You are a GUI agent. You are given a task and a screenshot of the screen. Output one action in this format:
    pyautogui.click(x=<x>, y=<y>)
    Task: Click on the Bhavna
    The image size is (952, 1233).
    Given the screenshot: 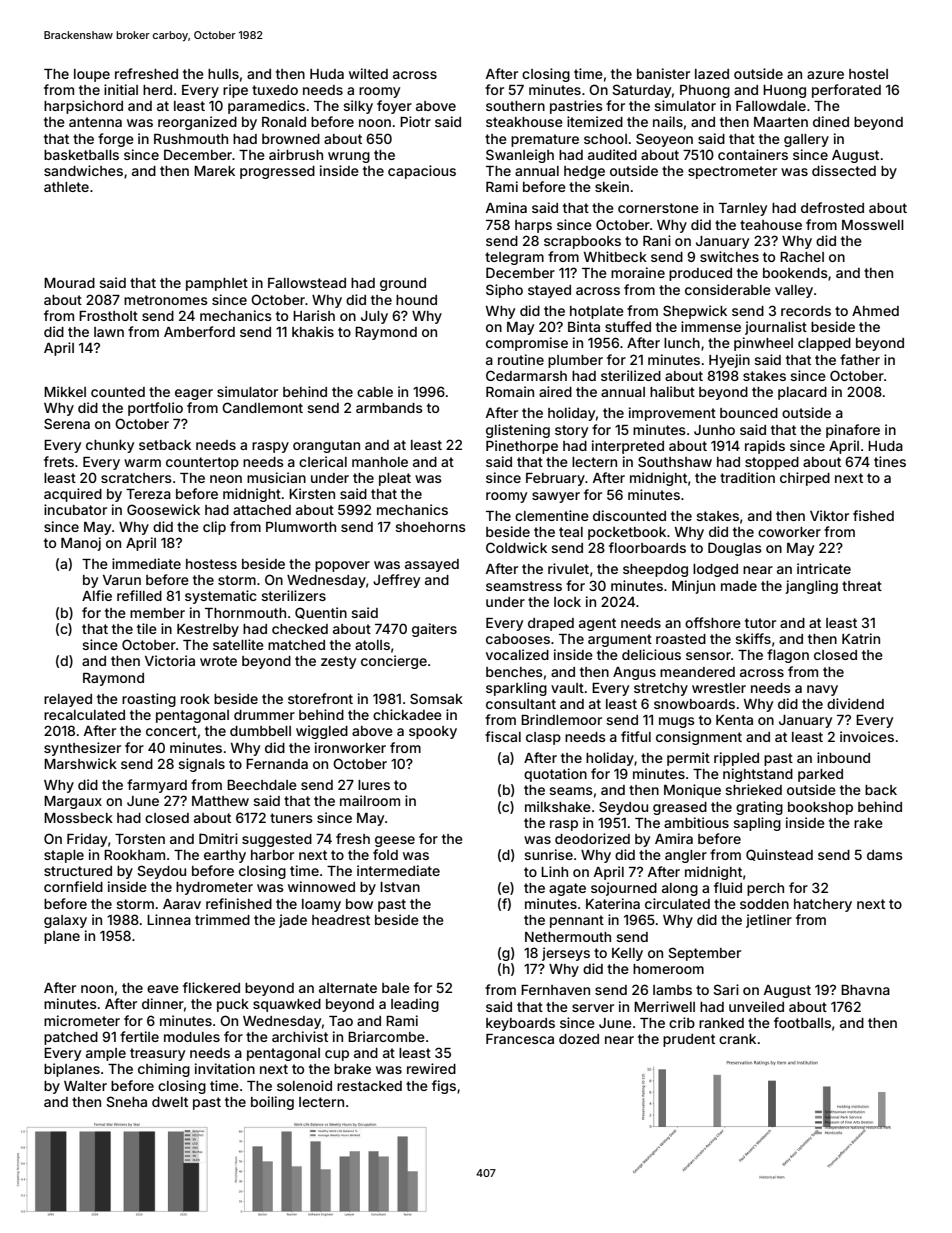 What is the action you would take?
    pyautogui.click(x=865, y=990)
